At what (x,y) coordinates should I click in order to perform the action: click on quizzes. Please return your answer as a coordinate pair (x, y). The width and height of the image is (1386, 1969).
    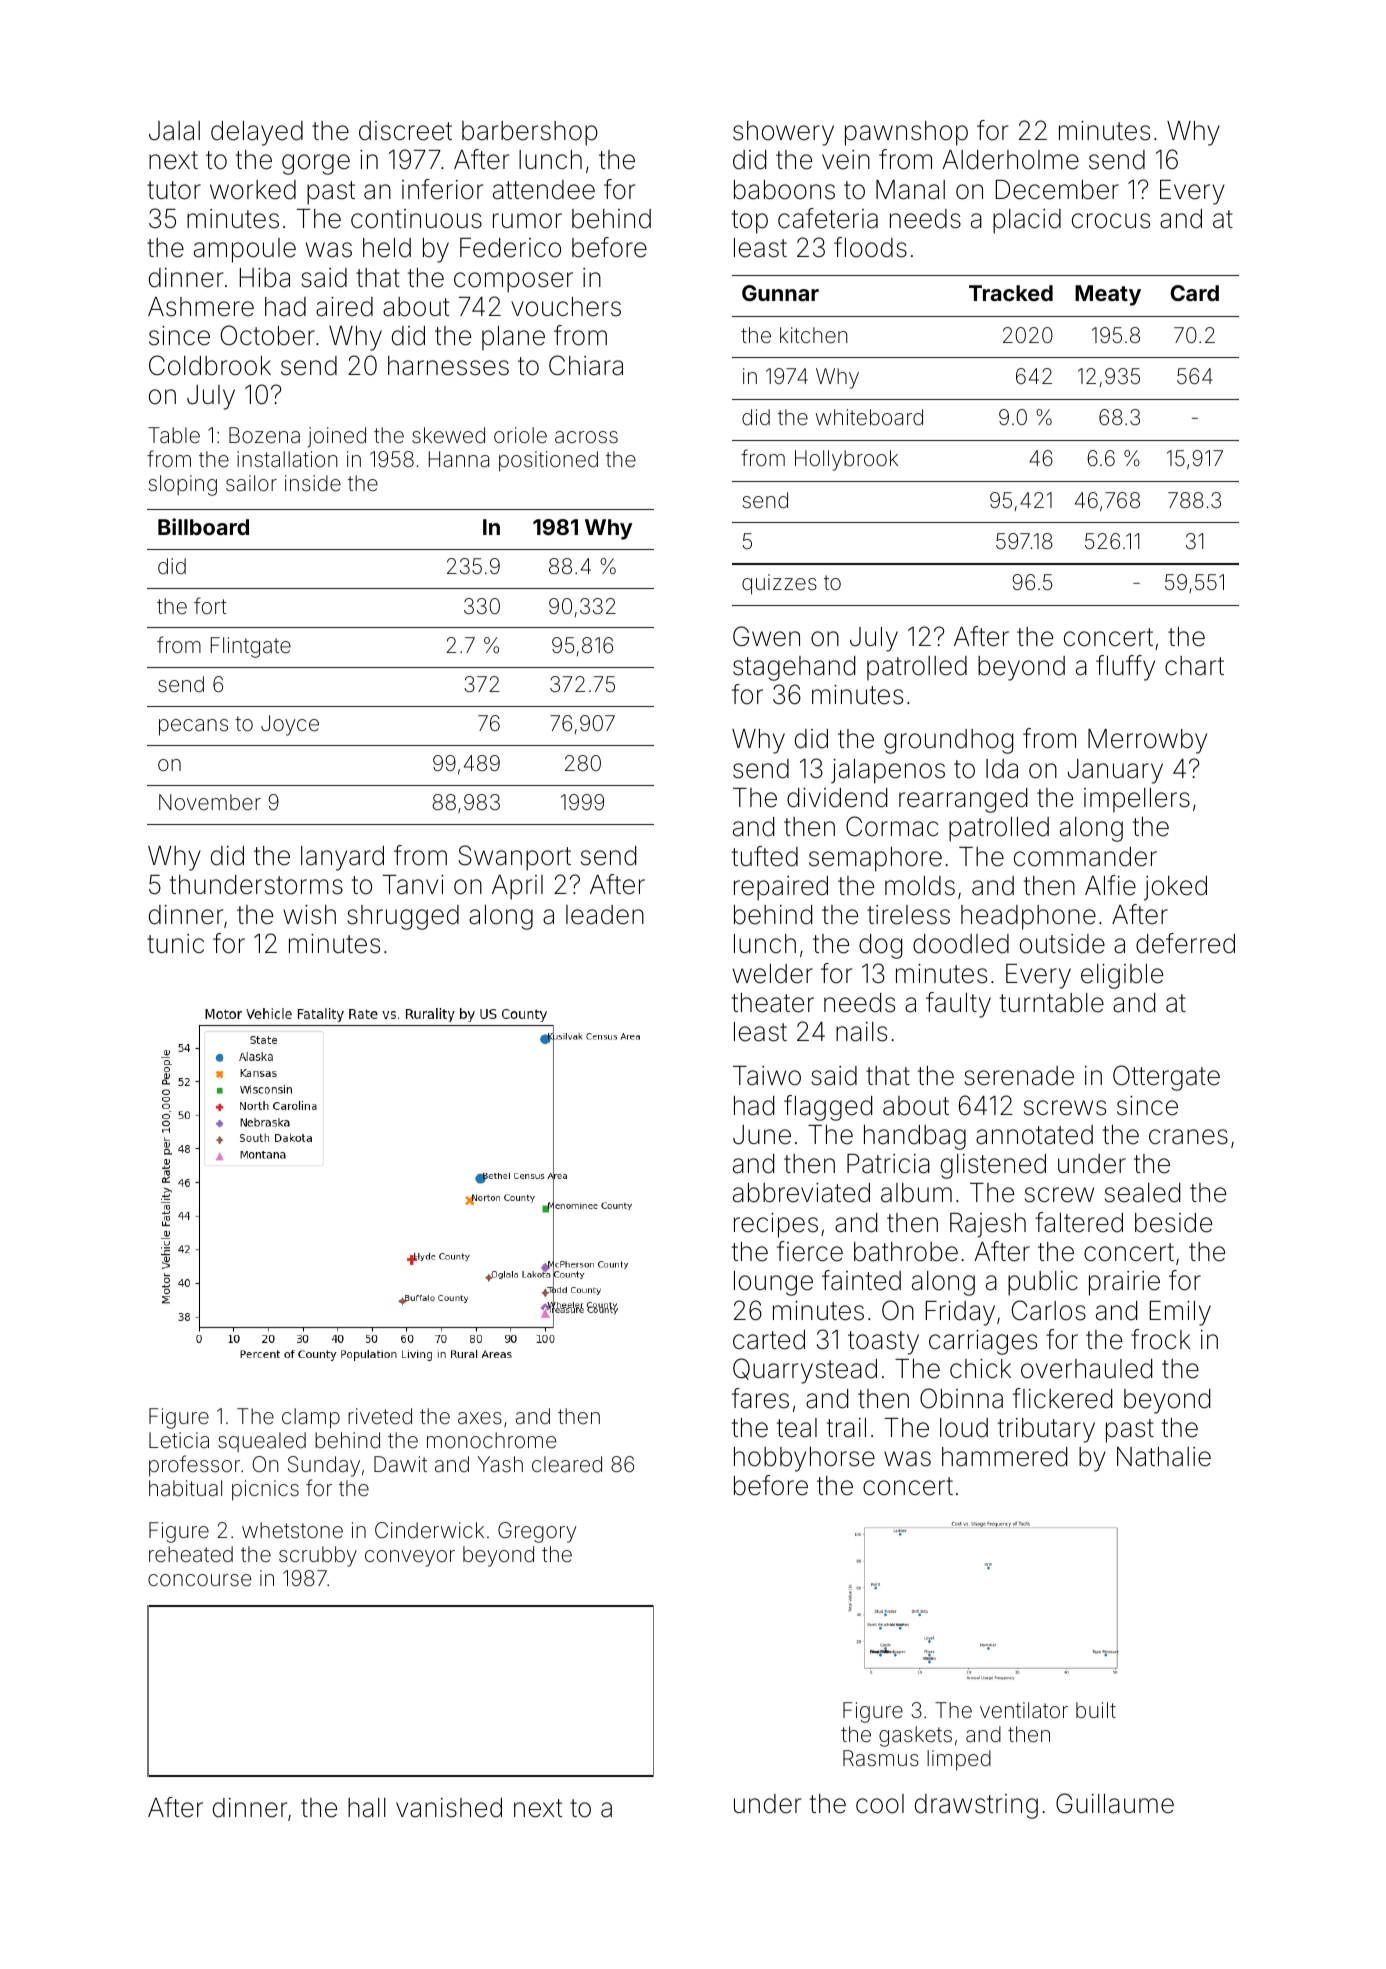
    Looking at the image, I should click on (779, 584).
